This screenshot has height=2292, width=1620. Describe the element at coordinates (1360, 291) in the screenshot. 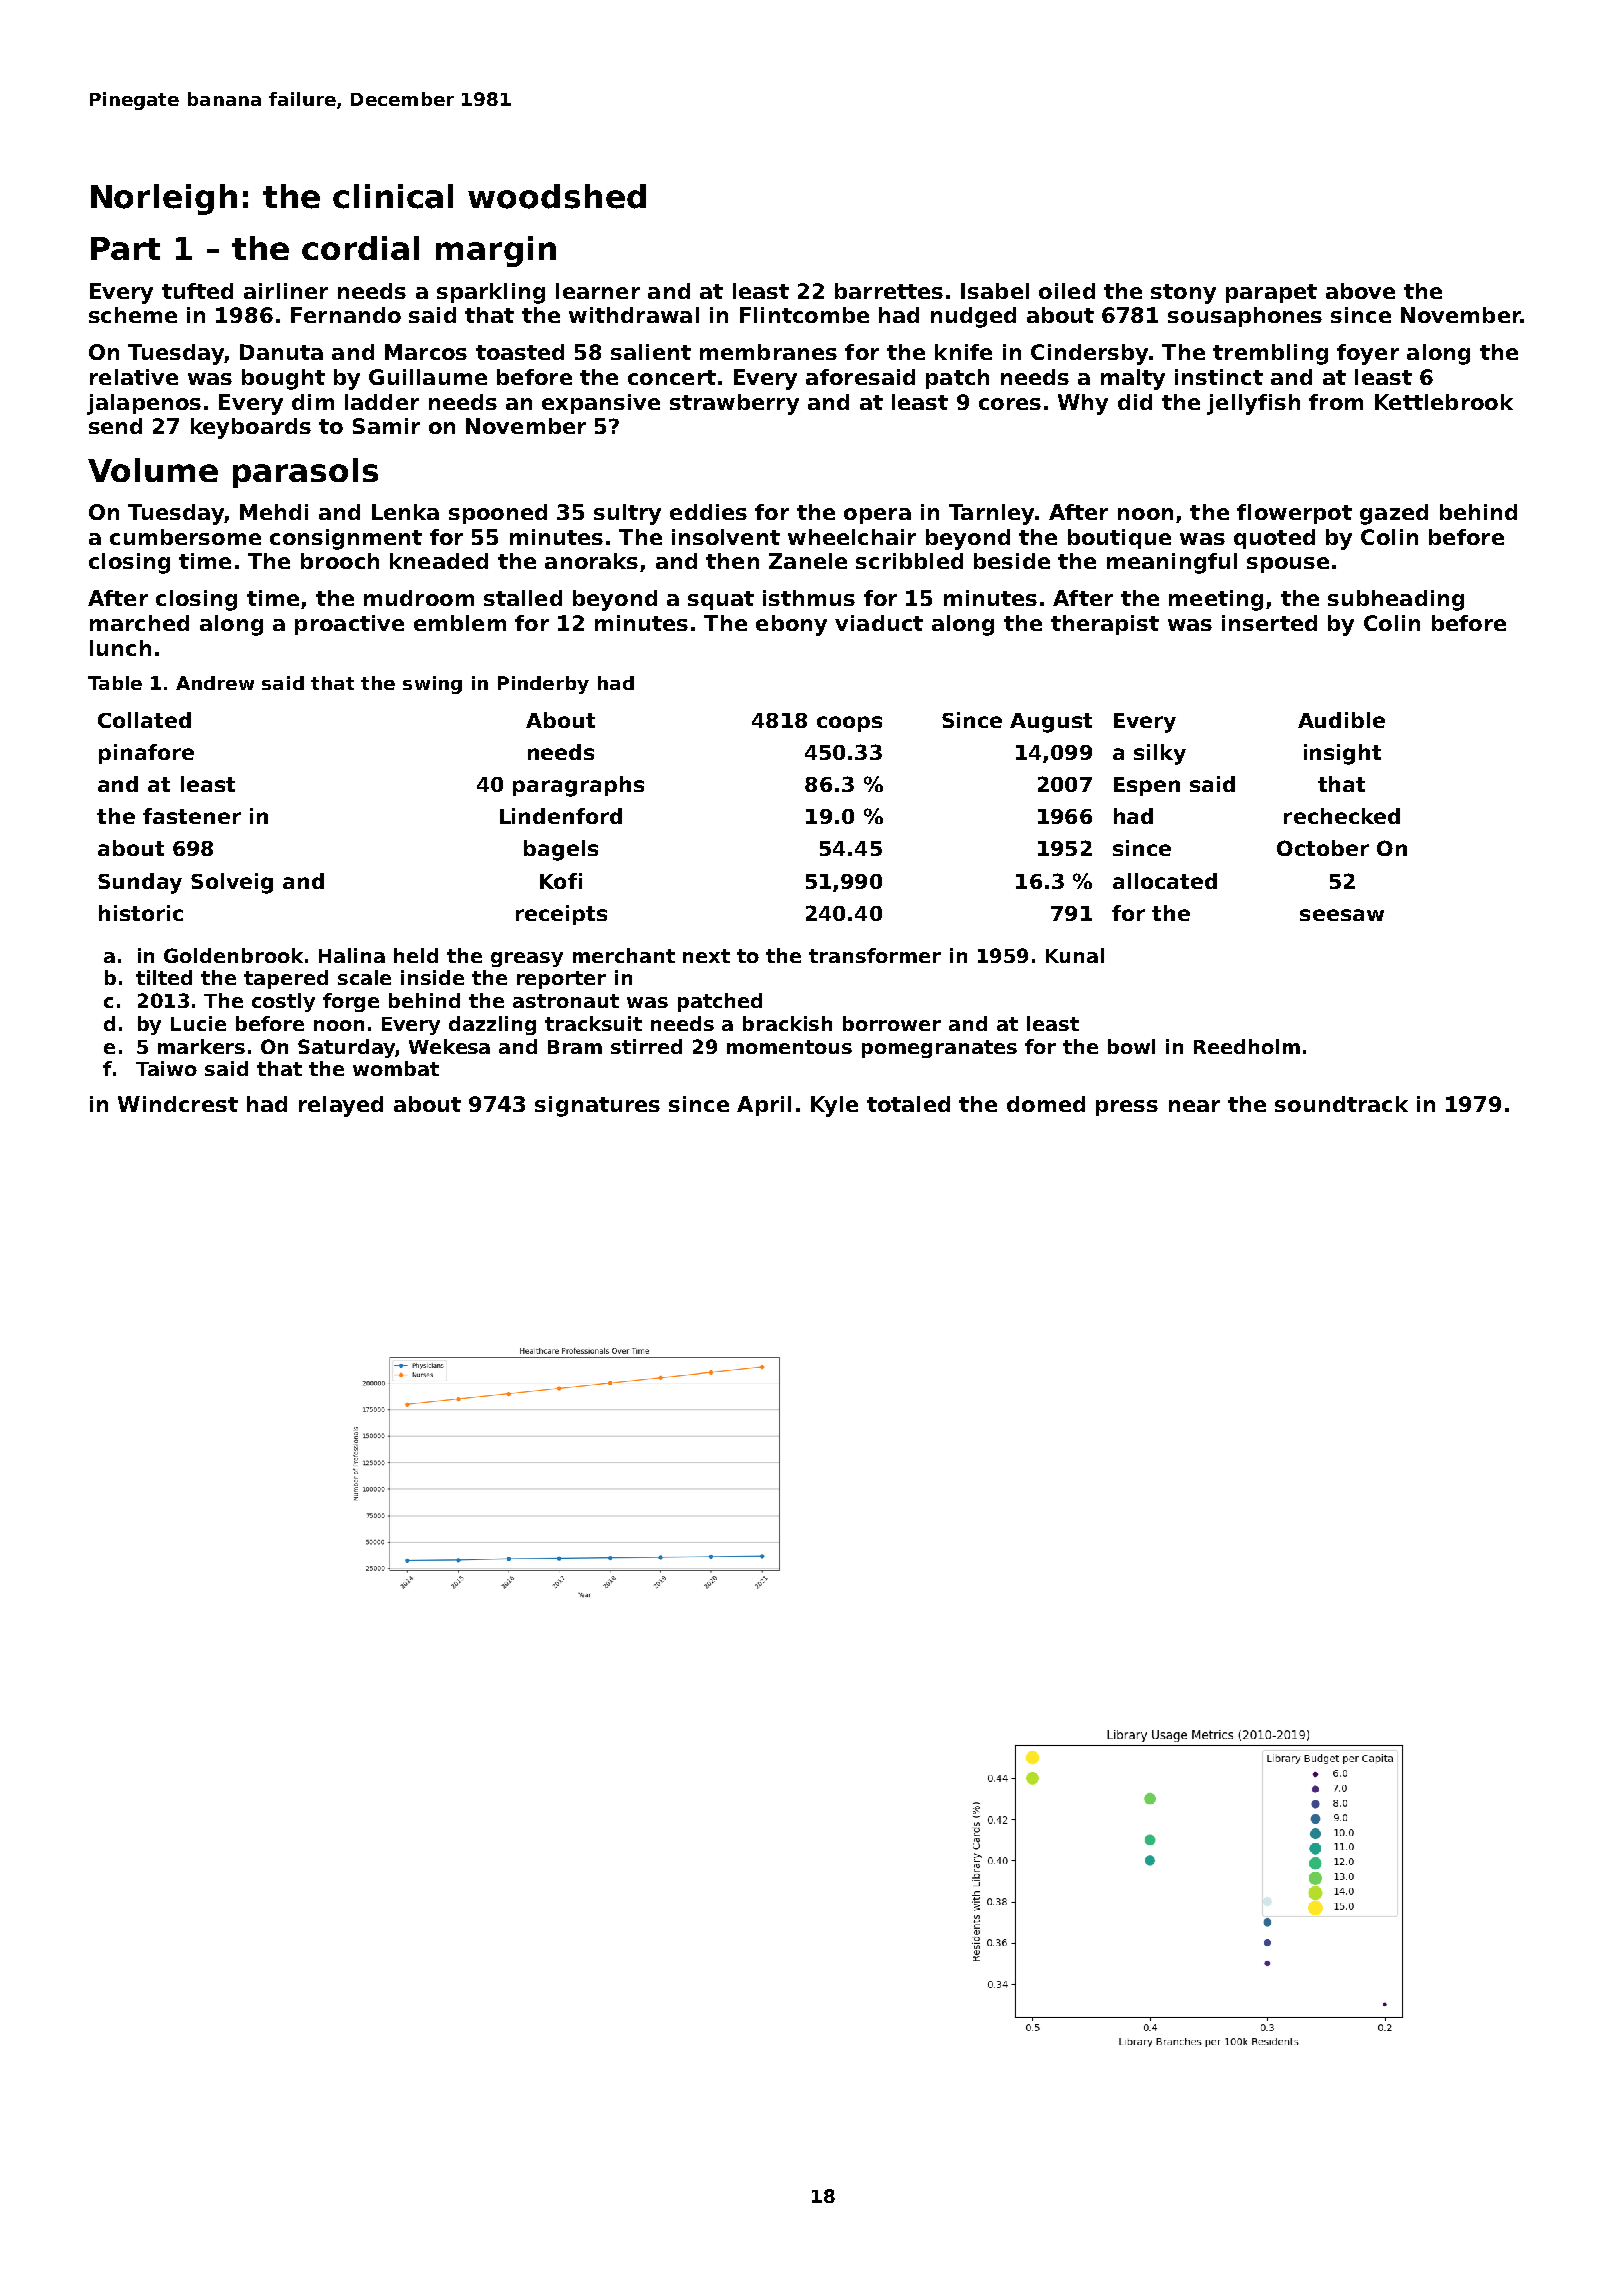

I see `above` at that location.
